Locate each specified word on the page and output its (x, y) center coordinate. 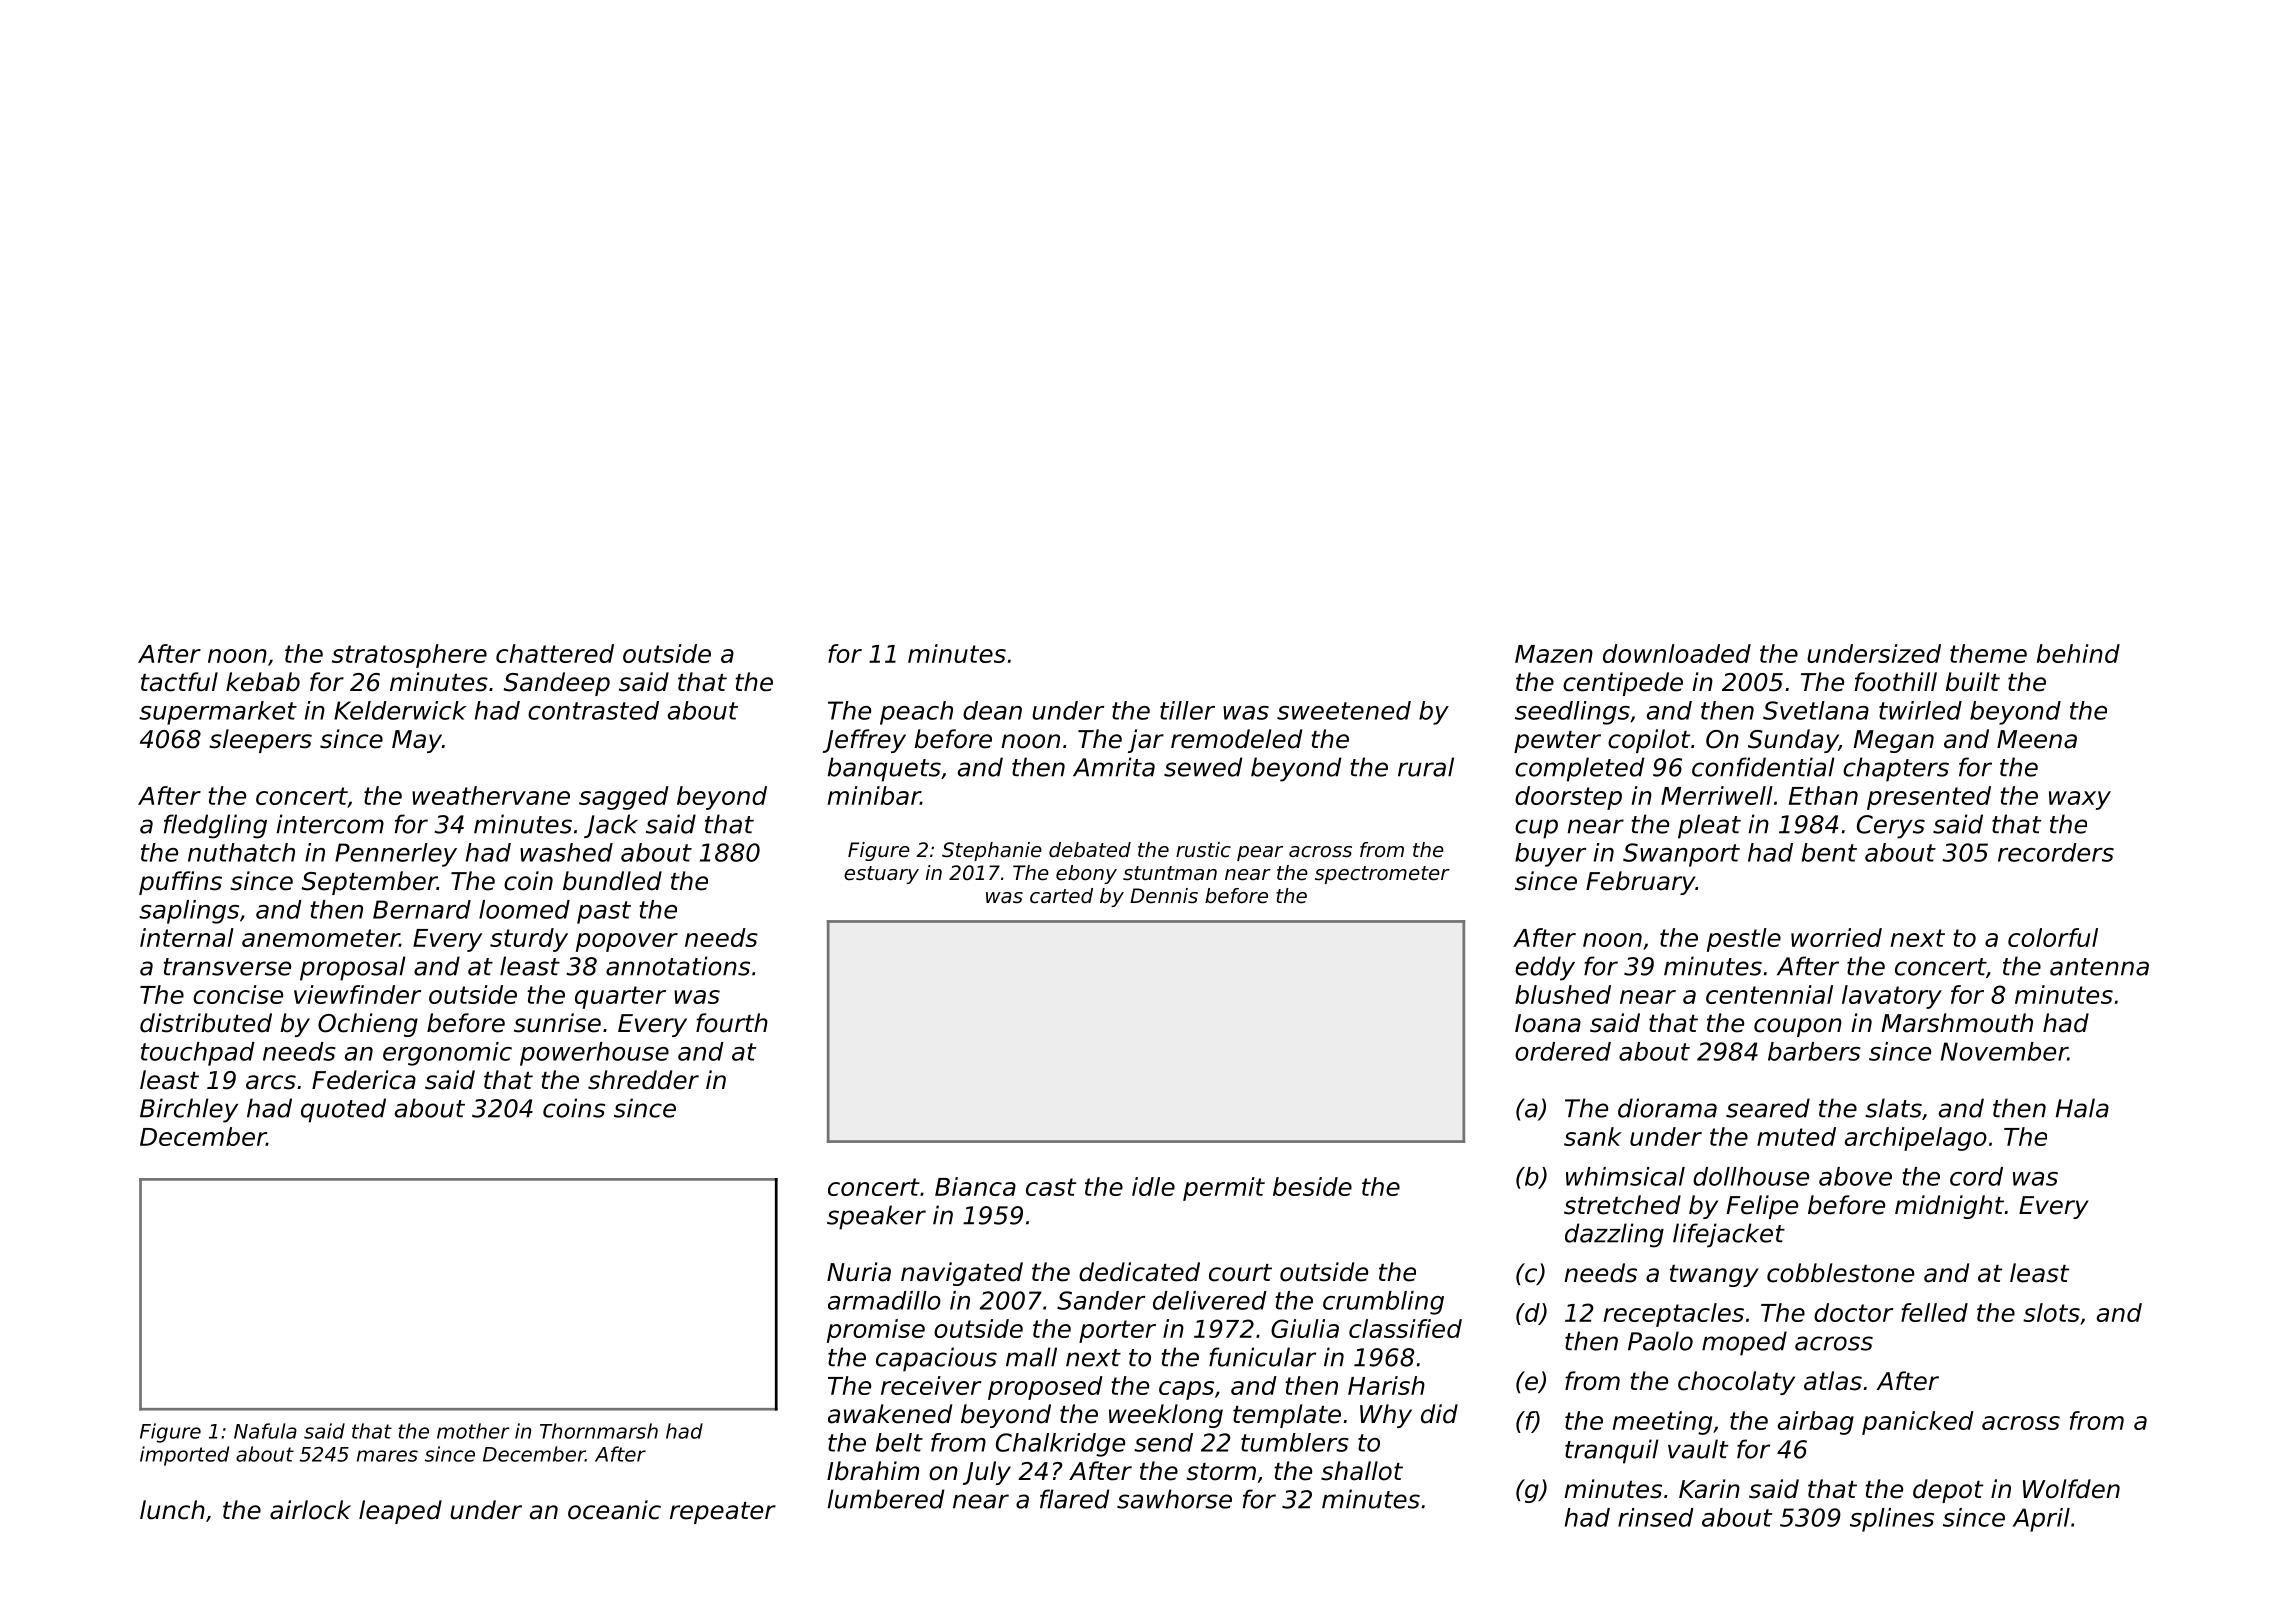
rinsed (1656, 1517)
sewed (1203, 767)
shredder (643, 1080)
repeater (723, 1513)
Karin (1709, 1489)
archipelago (1916, 1139)
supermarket (218, 713)
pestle (1744, 940)
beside (1312, 1186)
